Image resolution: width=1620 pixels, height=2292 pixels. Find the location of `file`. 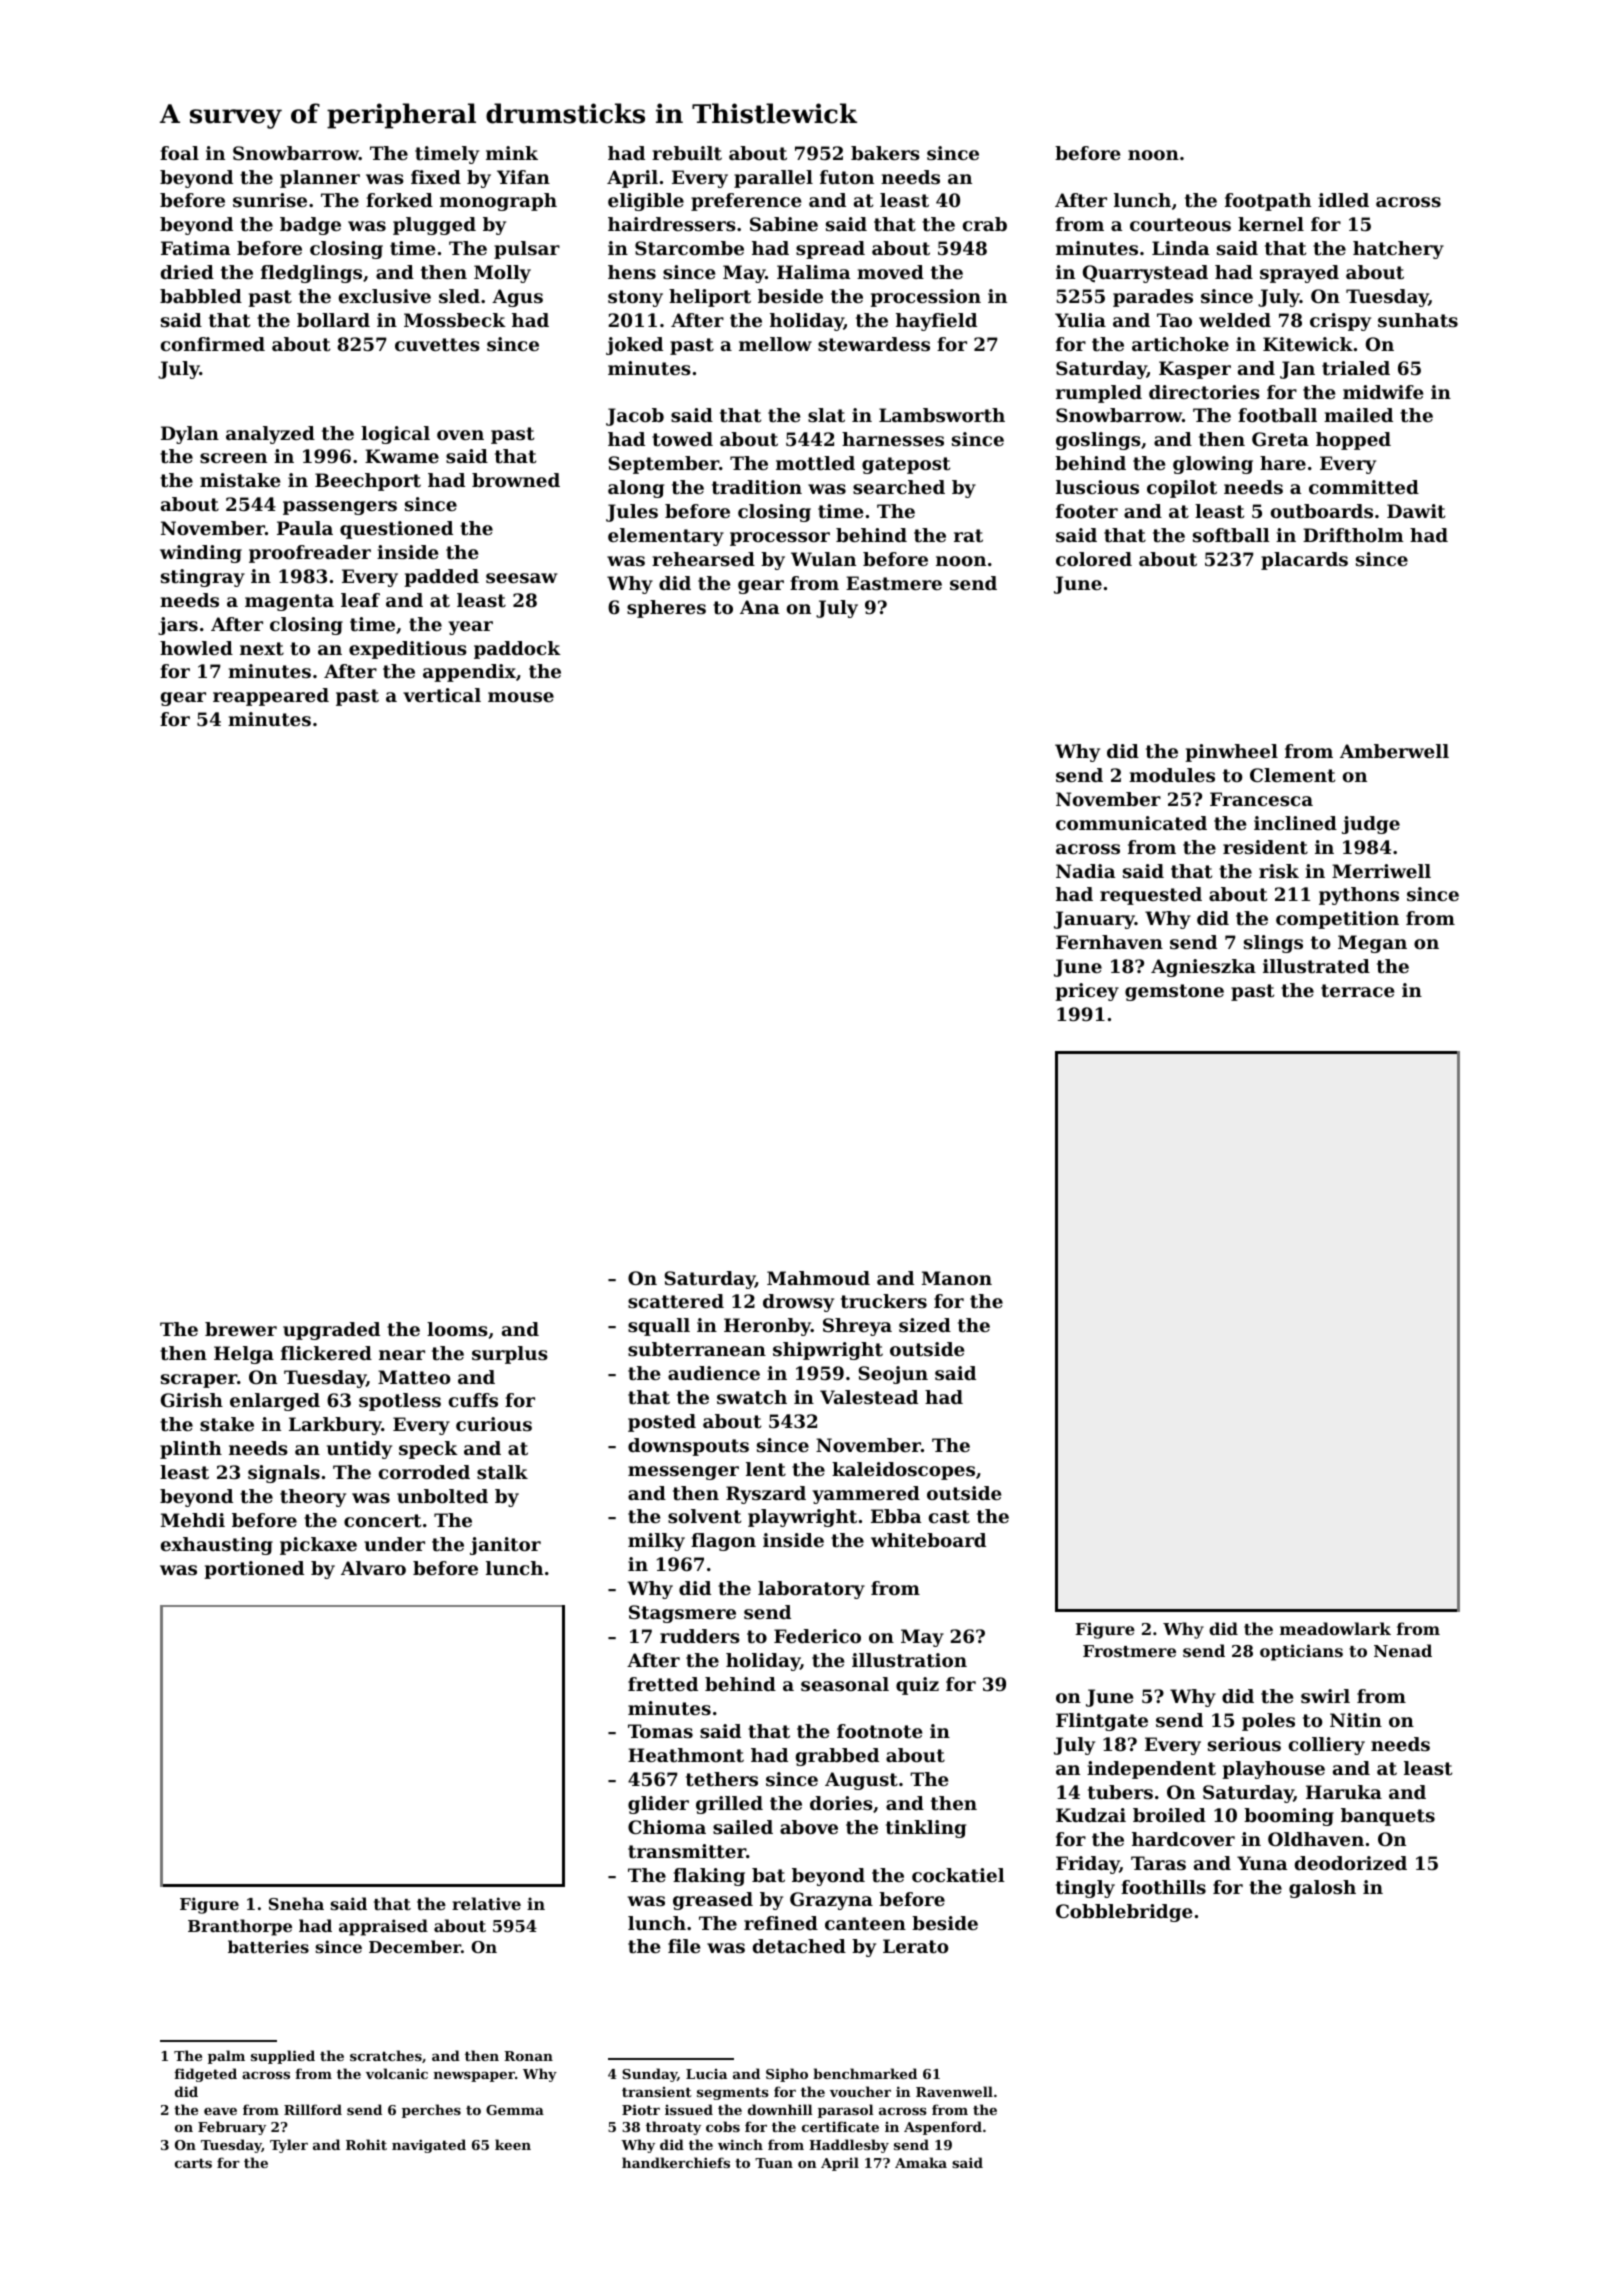

file is located at coordinates (684, 1946).
